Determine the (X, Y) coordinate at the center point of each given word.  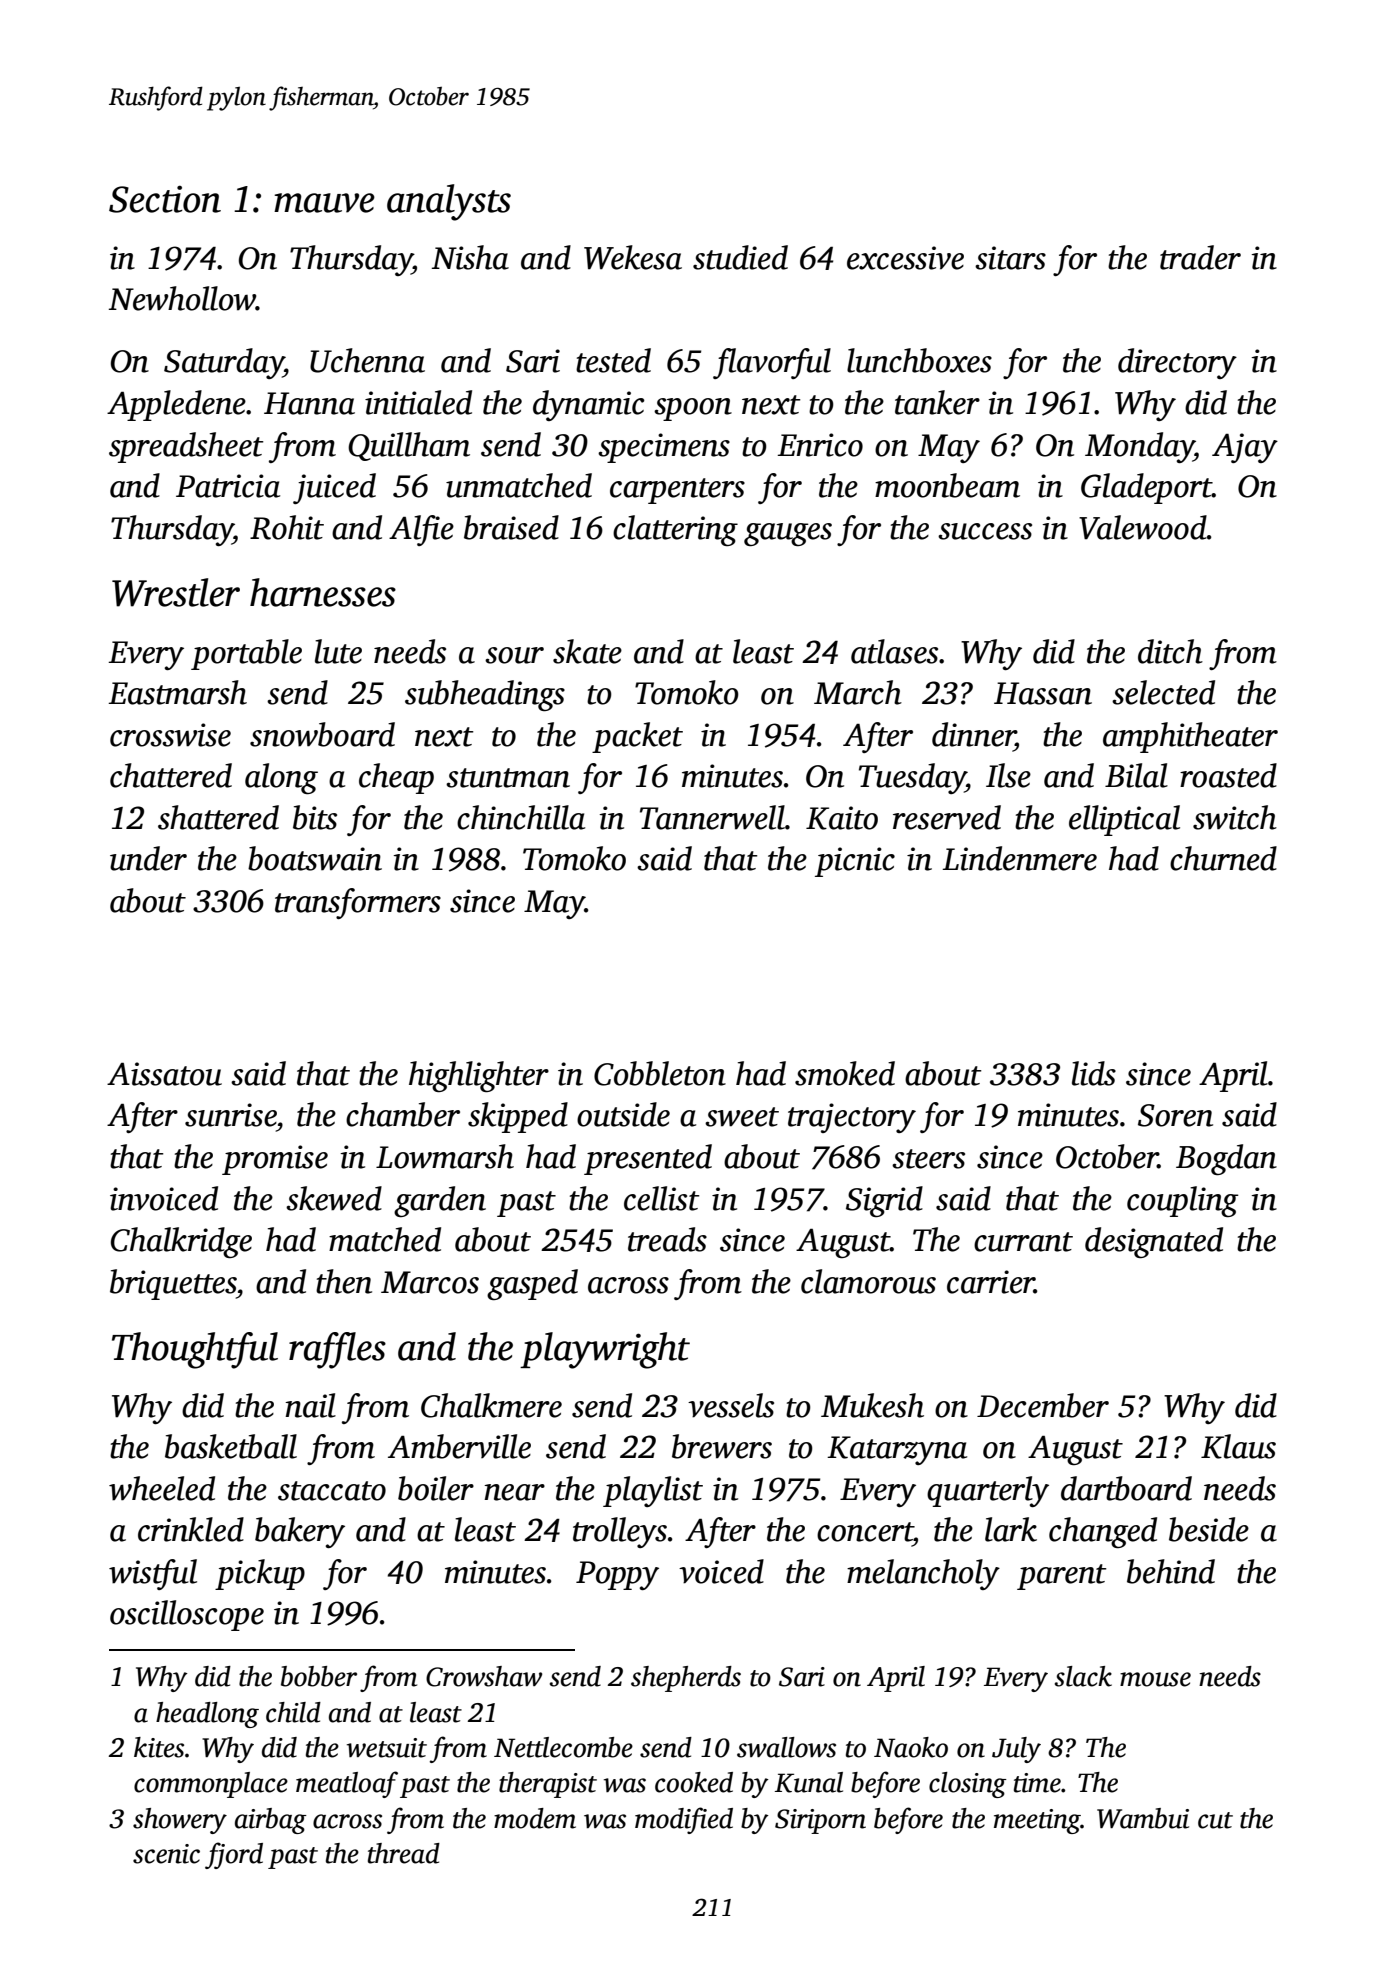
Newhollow (182, 298)
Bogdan (1226, 1159)
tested (613, 360)
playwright (605, 1350)
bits (315, 817)
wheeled (162, 1488)
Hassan (1043, 693)
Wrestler (176, 592)
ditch (1170, 651)
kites (159, 1747)
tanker (937, 402)
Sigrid (884, 1201)
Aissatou (164, 1074)
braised (511, 527)
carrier (991, 1282)
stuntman (508, 778)
